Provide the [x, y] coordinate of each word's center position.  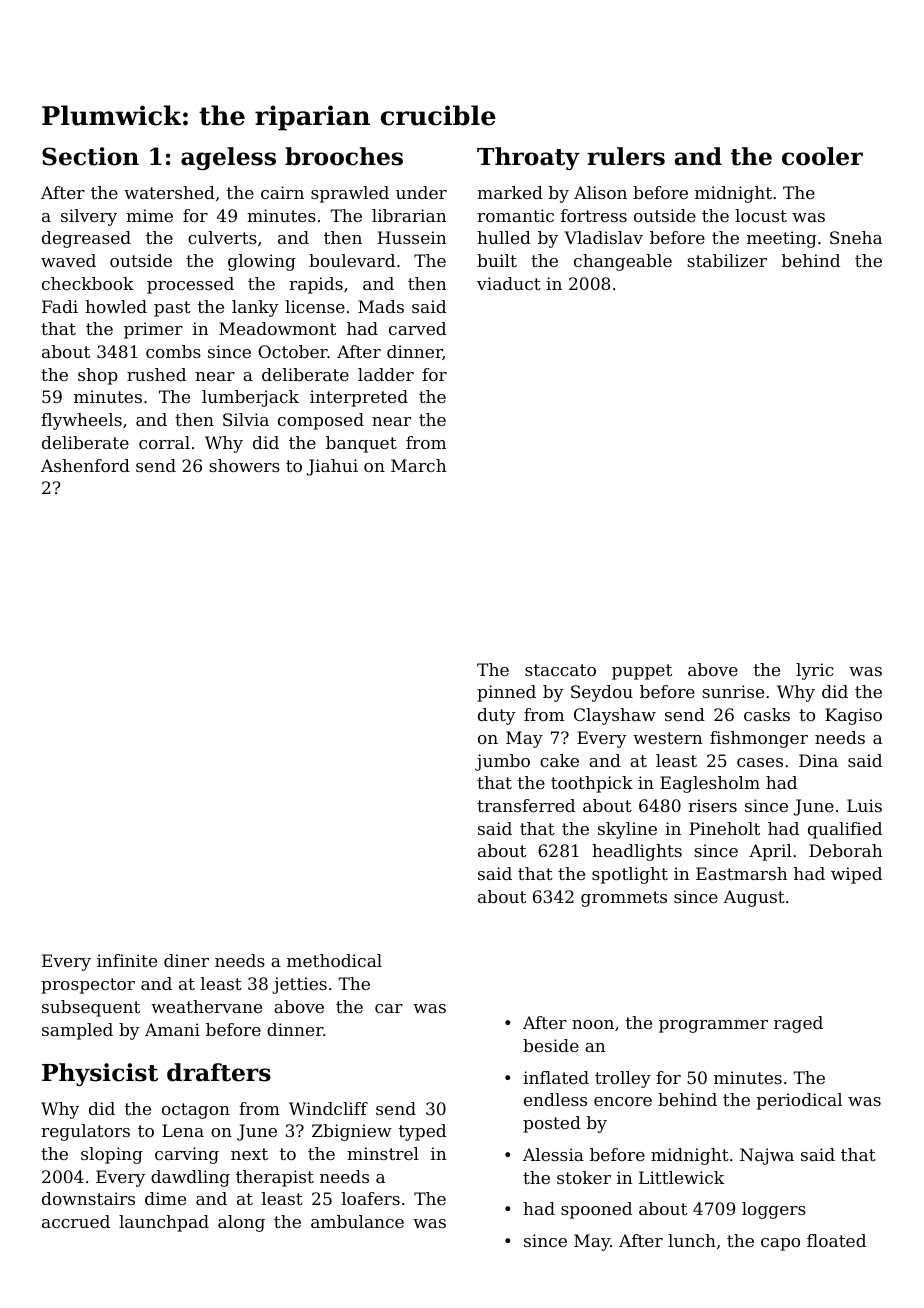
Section [90, 156]
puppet [642, 672]
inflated [556, 1077]
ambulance [357, 1221]
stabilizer [727, 260]
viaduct [509, 283]
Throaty [528, 158]
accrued [76, 1221]
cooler [822, 156]
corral [164, 442]
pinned [506, 693]
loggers [774, 1210]
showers [244, 465]
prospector [88, 986]
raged [798, 1024]
